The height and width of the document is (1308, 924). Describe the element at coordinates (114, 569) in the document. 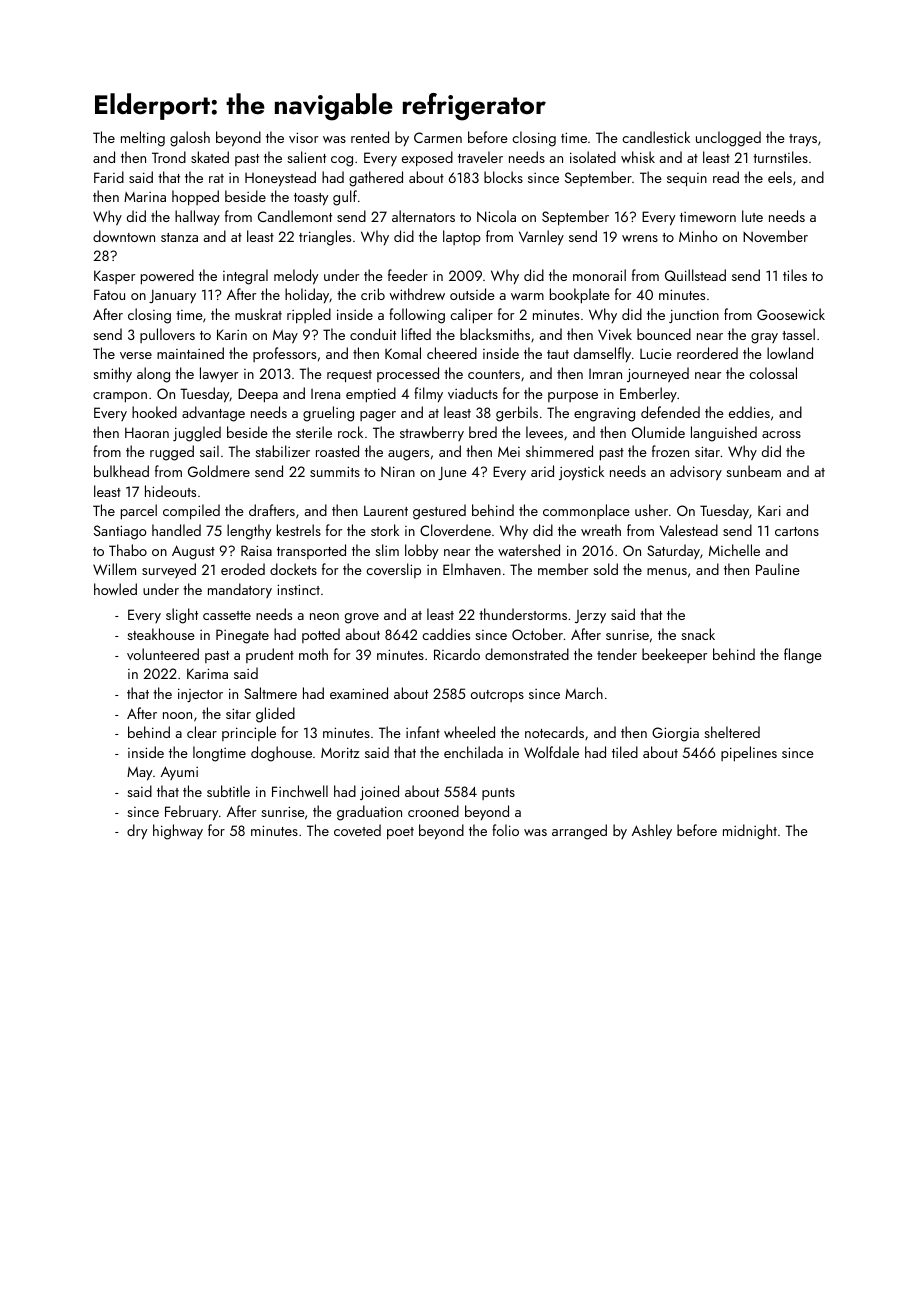

I see `Willem` at that location.
